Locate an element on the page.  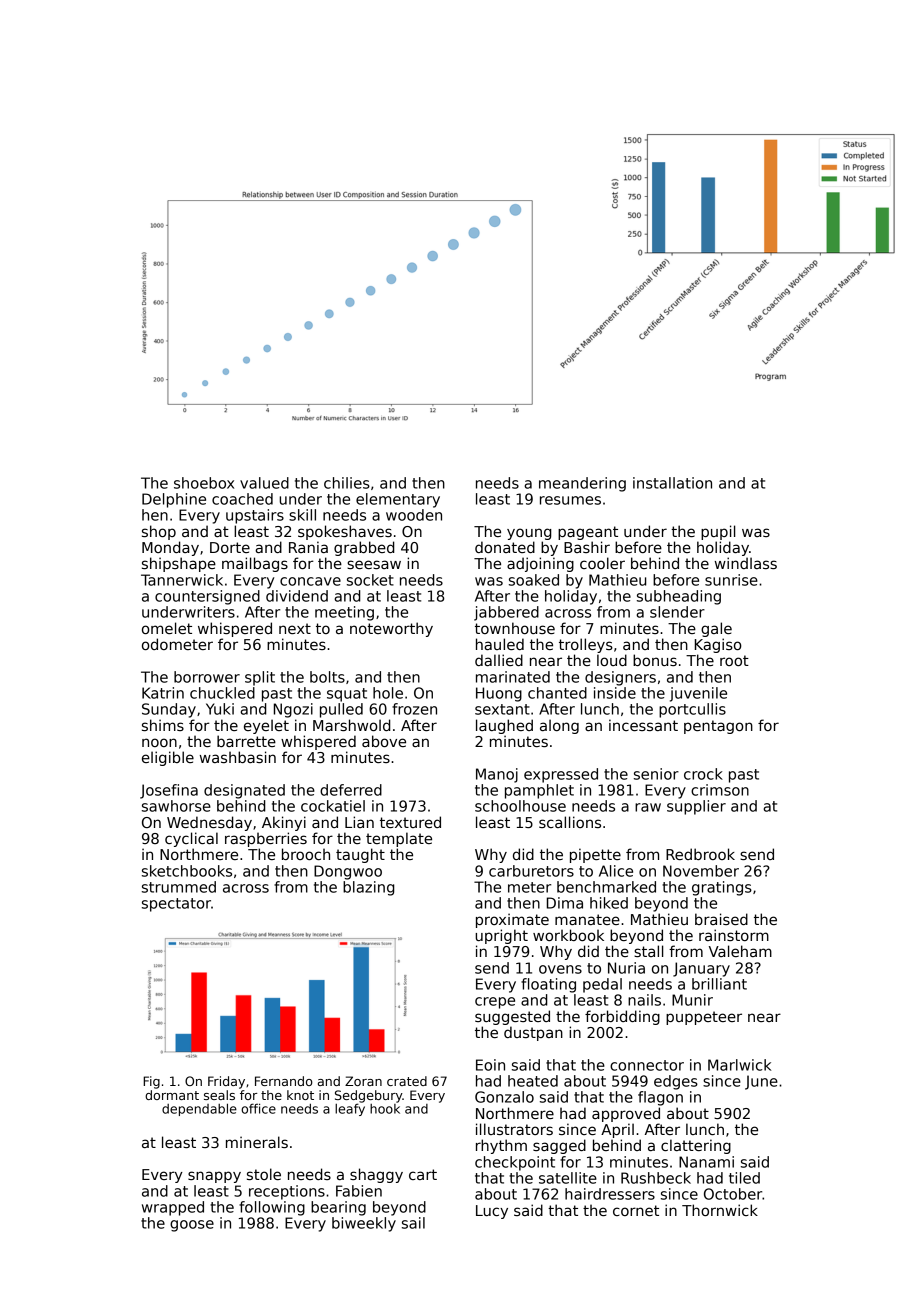
coached is located at coordinates (242, 499).
